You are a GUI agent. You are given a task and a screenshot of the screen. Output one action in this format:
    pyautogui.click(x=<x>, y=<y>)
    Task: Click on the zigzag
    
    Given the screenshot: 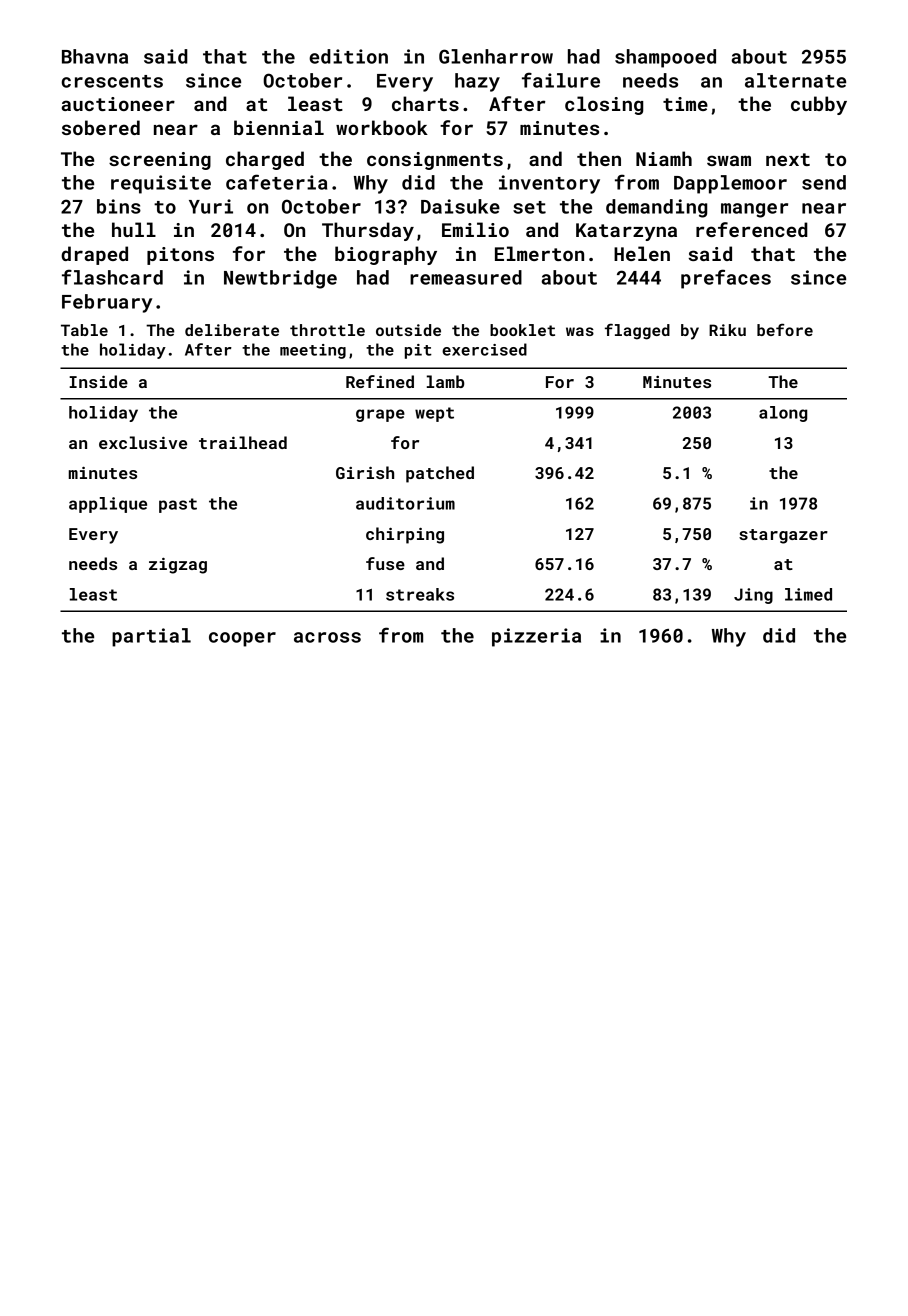 What is the action you would take?
    pyautogui.click(x=178, y=566)
